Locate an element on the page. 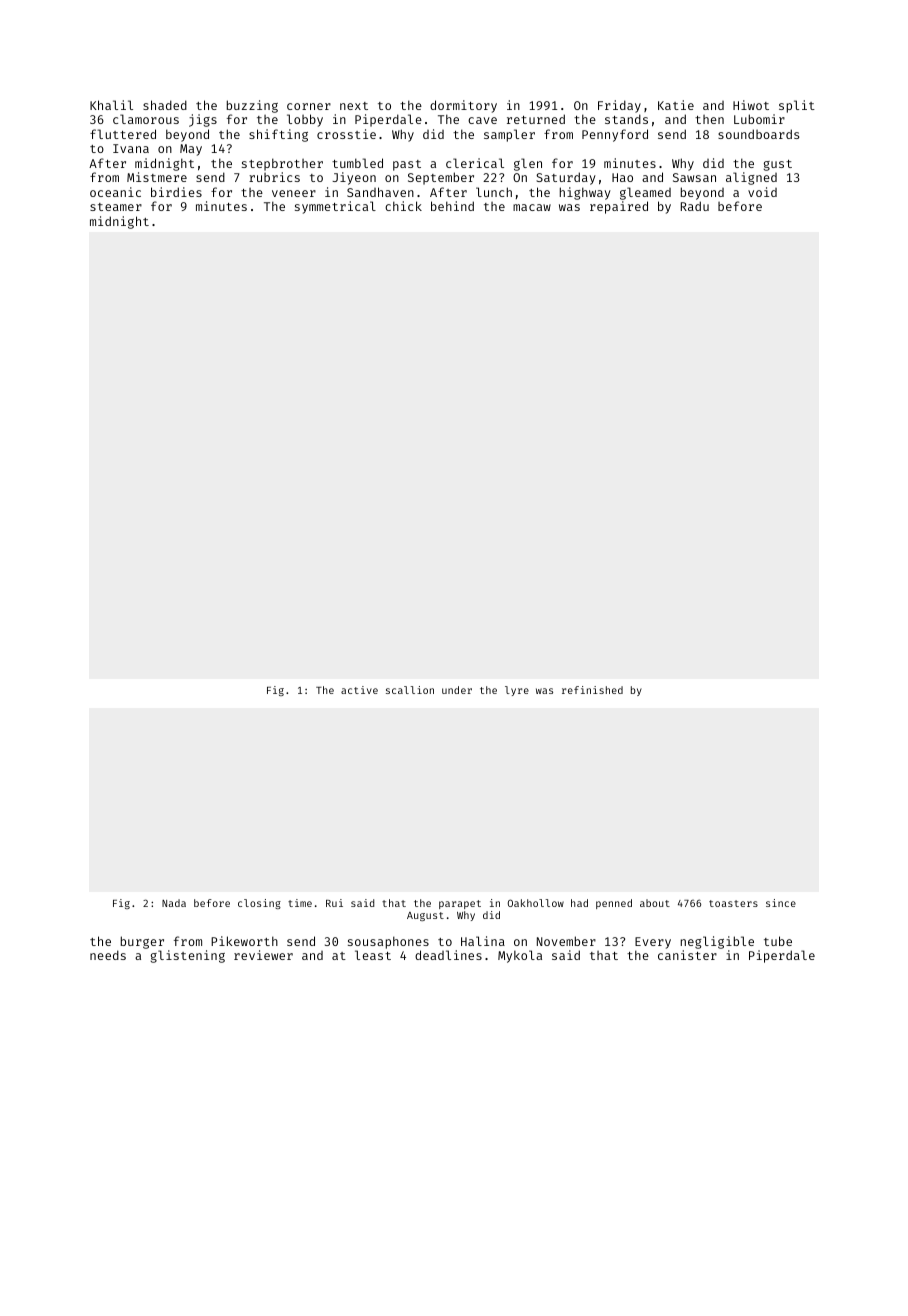  birdies is located at coordinates (176, 192).
